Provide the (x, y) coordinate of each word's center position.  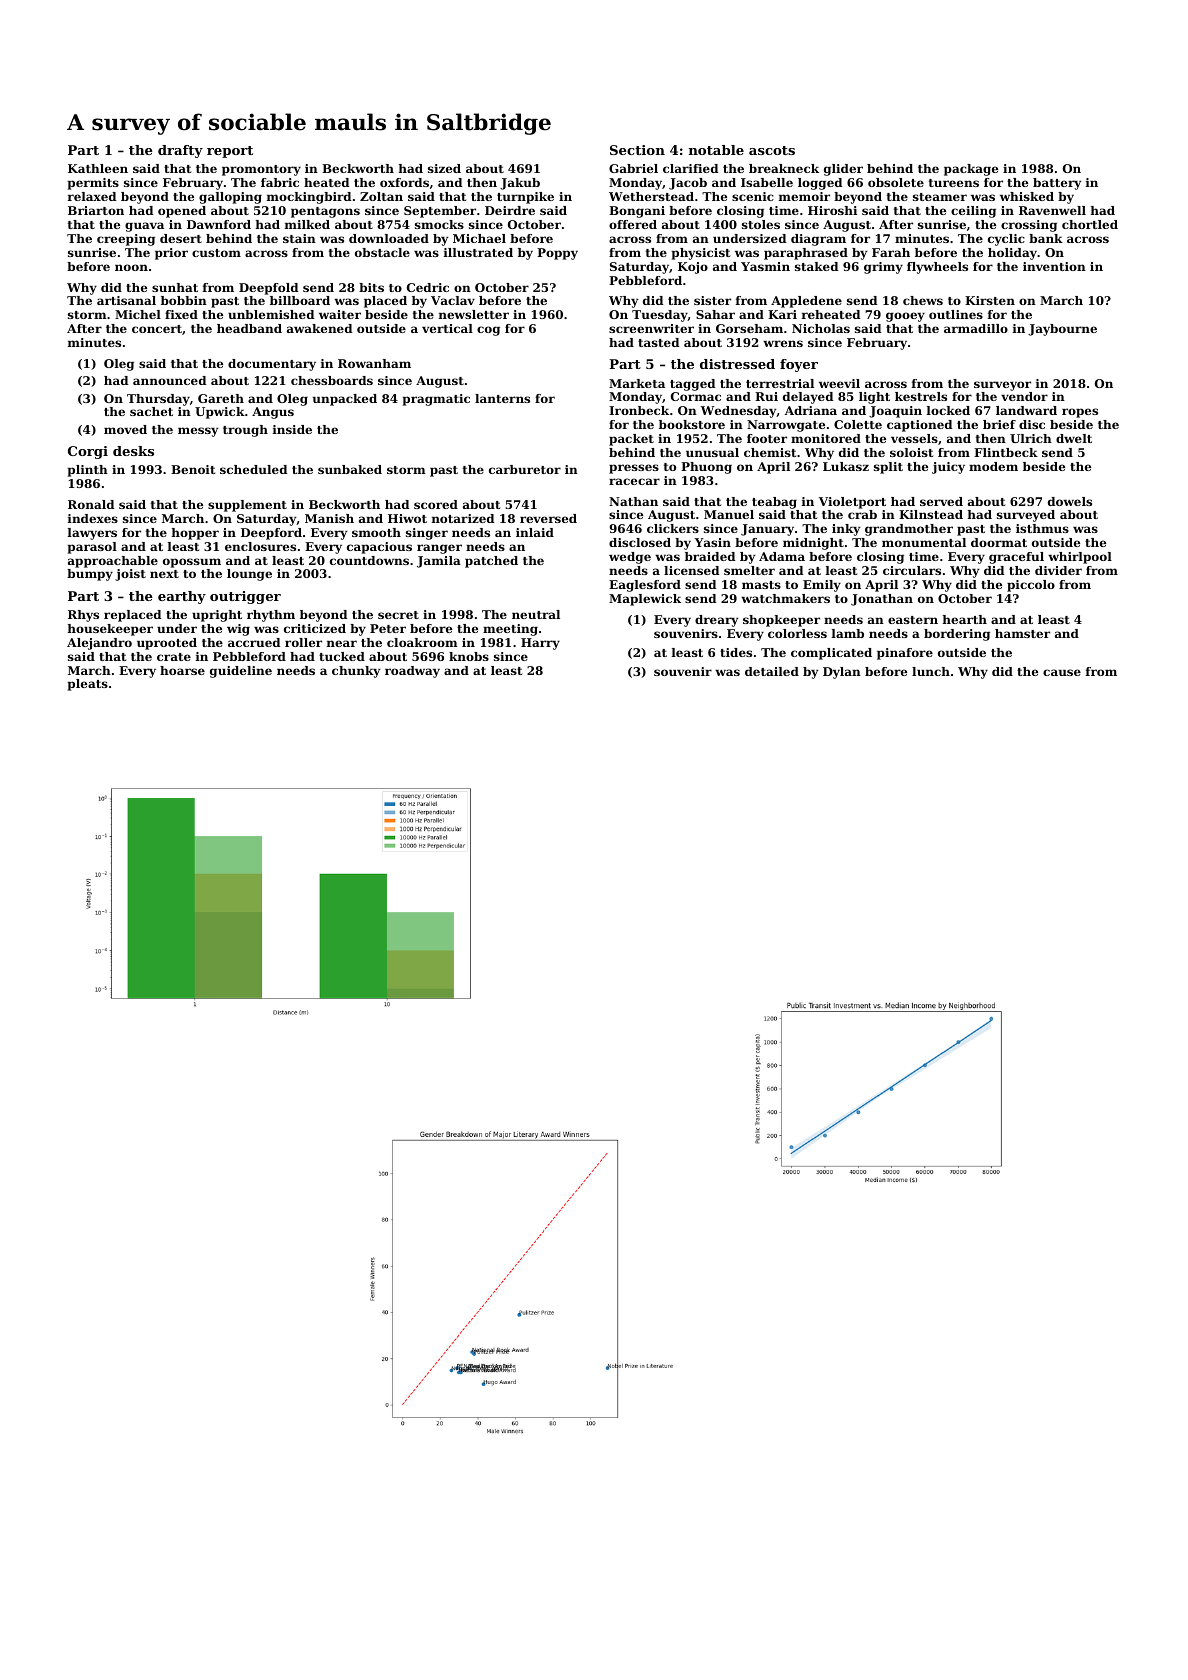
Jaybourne (1062, 330)
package (971, 170)
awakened (319, 328)
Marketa (637, 383)
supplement (247, 506)
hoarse (182, 670)
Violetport (852, 503)
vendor (1024, 396)
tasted (658, 342)
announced (169, 380)
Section (637, 150)
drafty (180, 151)
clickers (673, 528)
